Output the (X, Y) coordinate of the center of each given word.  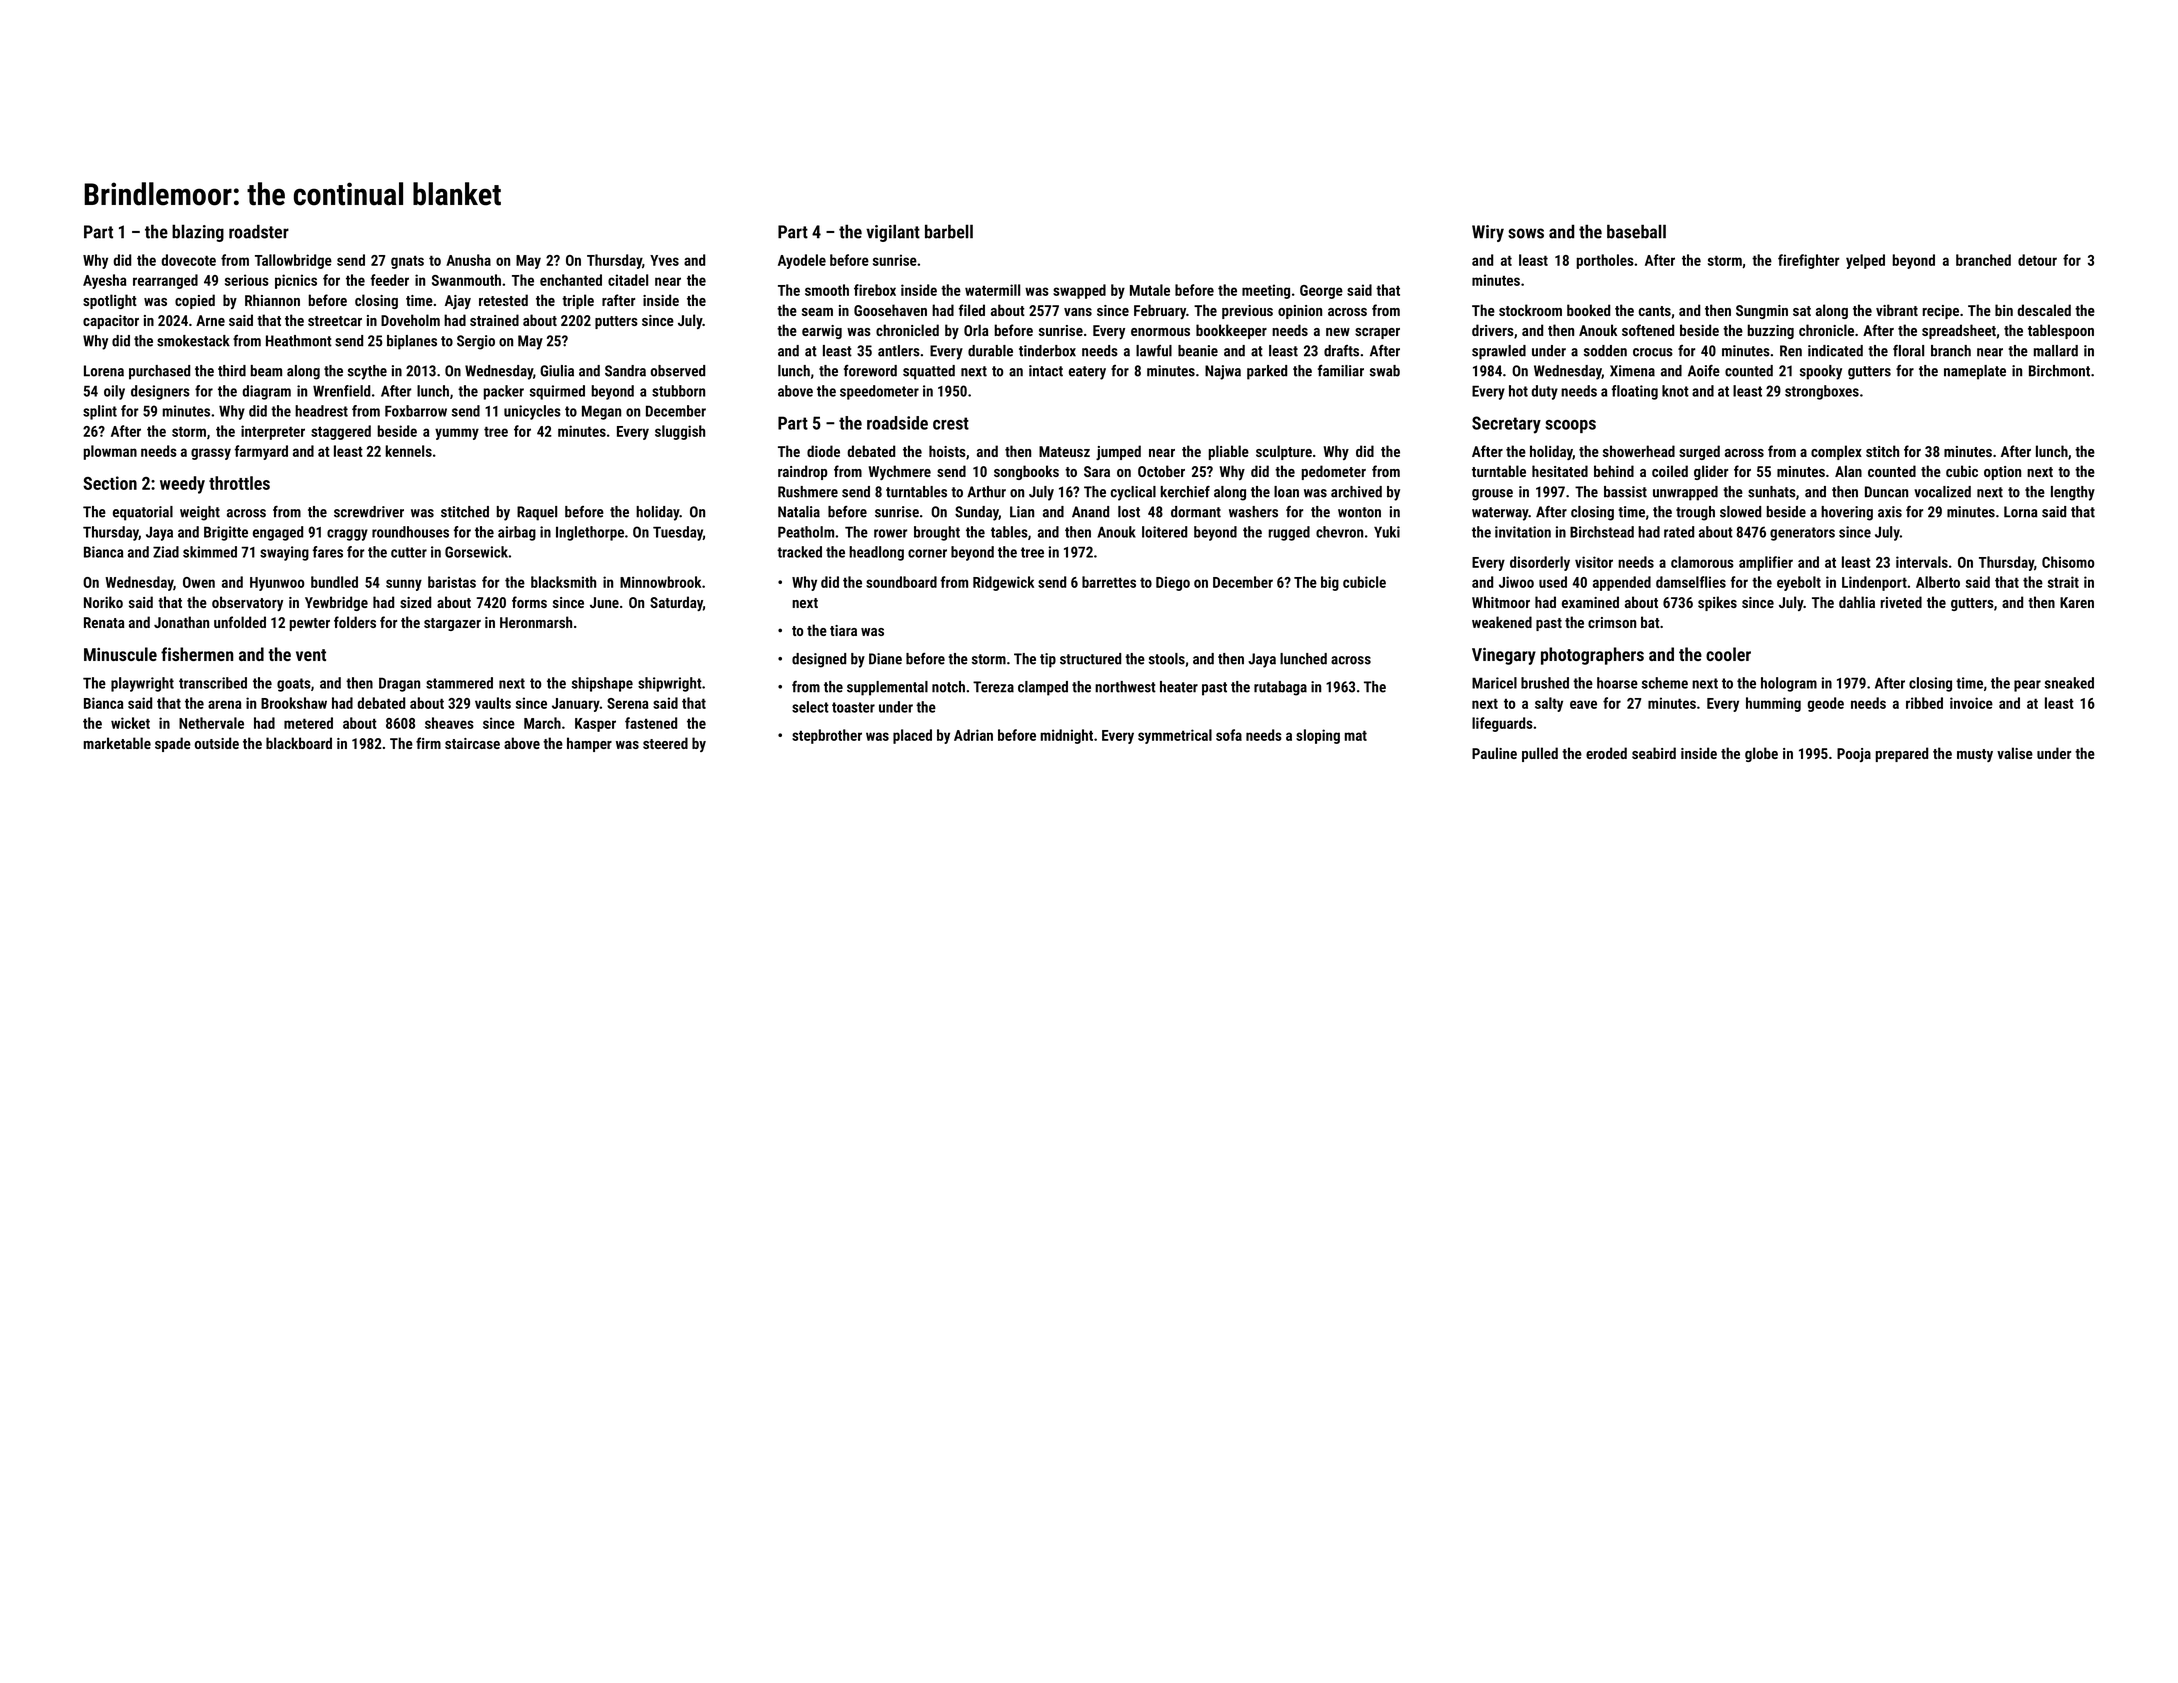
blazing (198, 233)
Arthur (986, 492)
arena (224, 704)
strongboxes (1822, 392)
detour (2037, 260)
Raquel (537, 513)
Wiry (1488, 233)
